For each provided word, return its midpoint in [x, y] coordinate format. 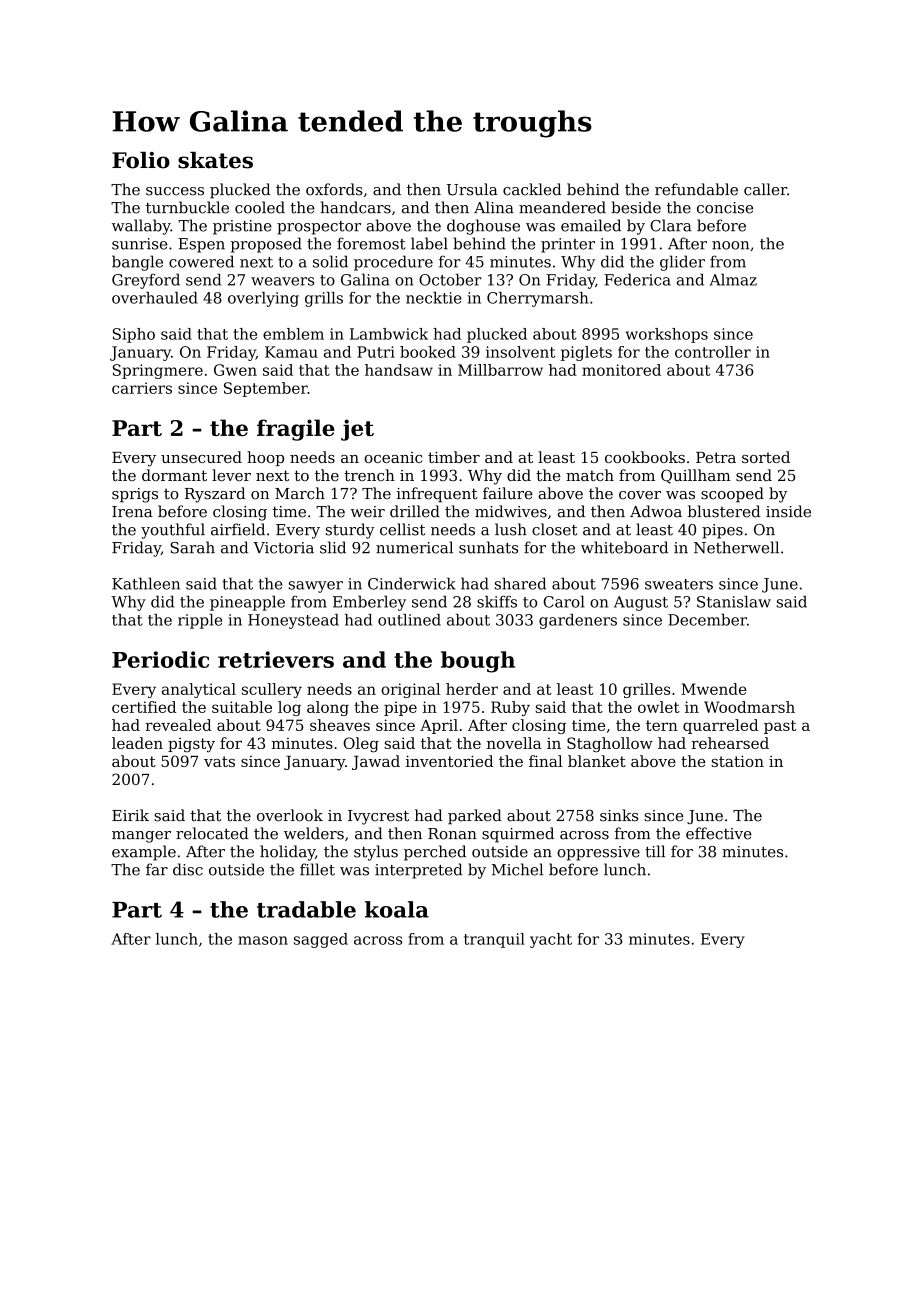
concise [725, 208]
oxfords [334, 189]
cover [640, 495]
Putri [376, 352]
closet [554, 529]
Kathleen [146, 583]
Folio [141, 160]
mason [263, 940]
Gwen [235, 370]
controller [713, 352]
